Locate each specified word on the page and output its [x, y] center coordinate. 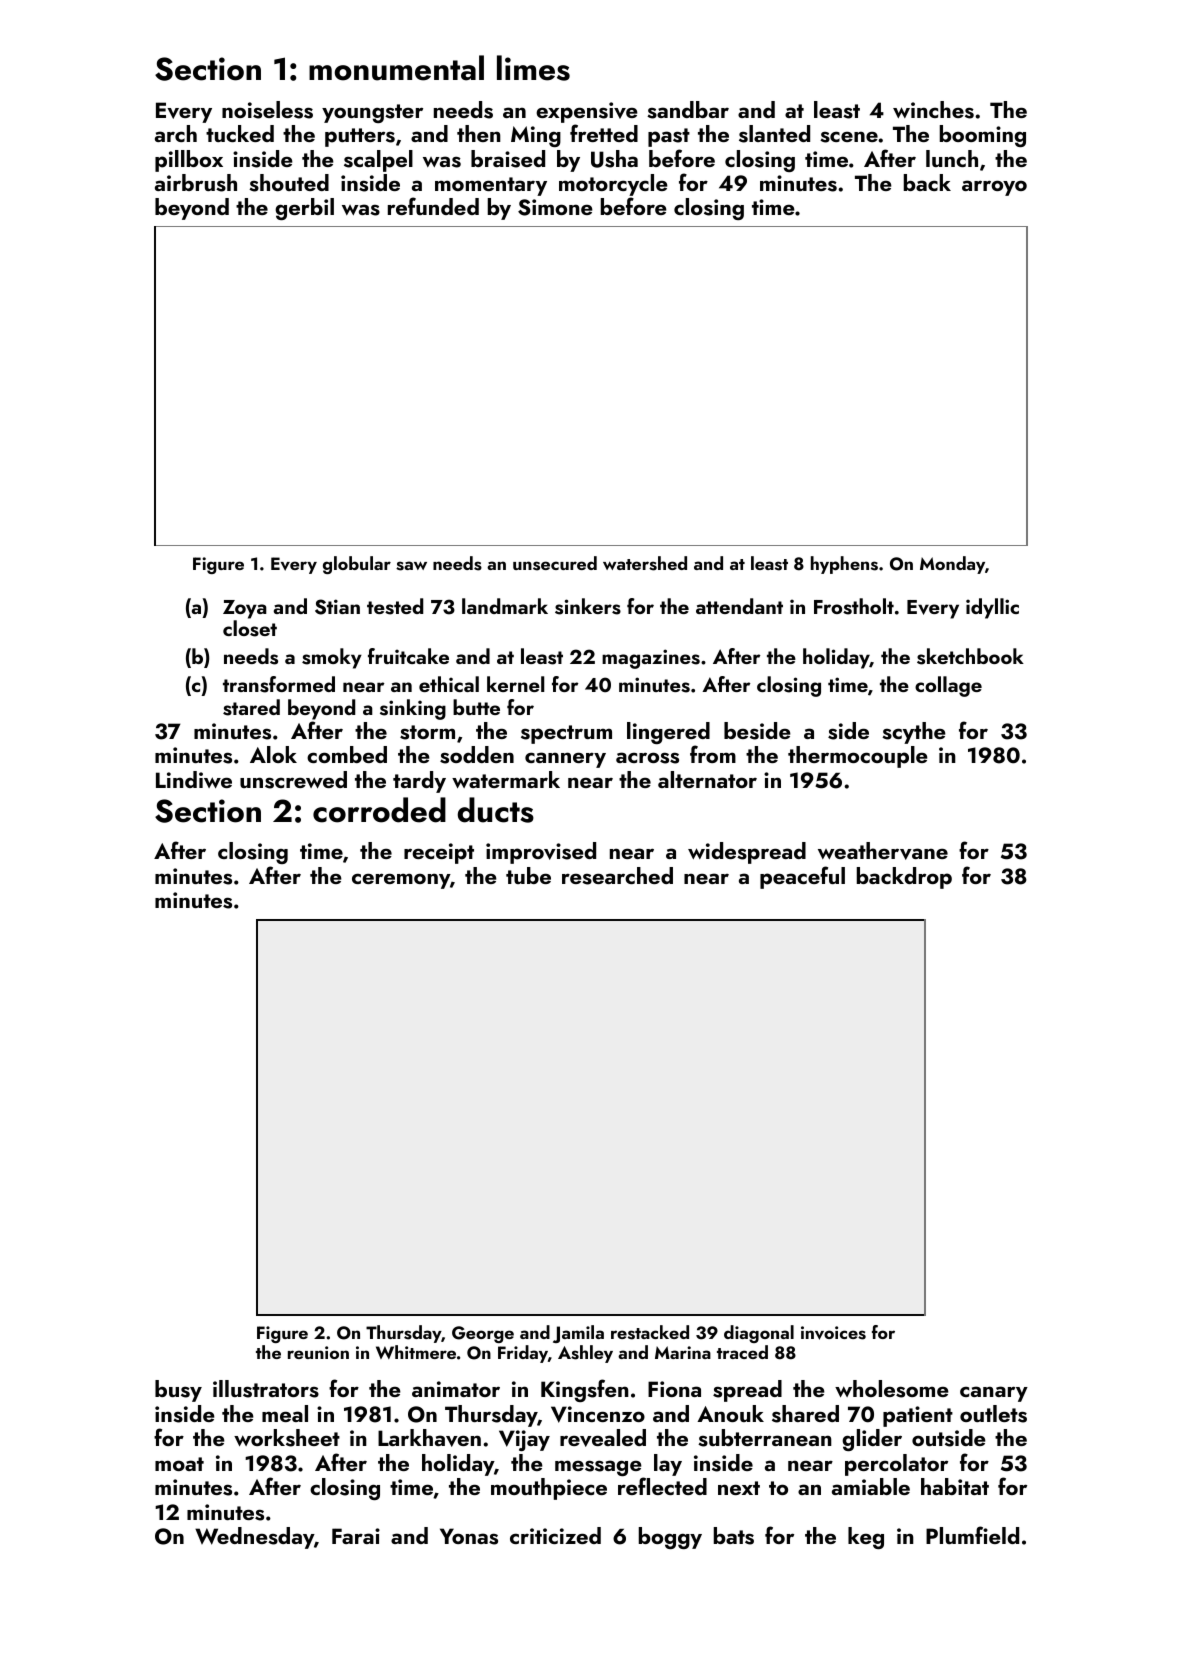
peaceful [802, 877]
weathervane [883, 851]
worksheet [287, 1438]
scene [849, 137]
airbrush [196, 183]
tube [528, 875]
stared [251, 707]
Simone [555, 207]
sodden [477, 755]
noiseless [267, 110]
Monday [952, 565]
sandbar [688, 110]
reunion [318, 1352]
